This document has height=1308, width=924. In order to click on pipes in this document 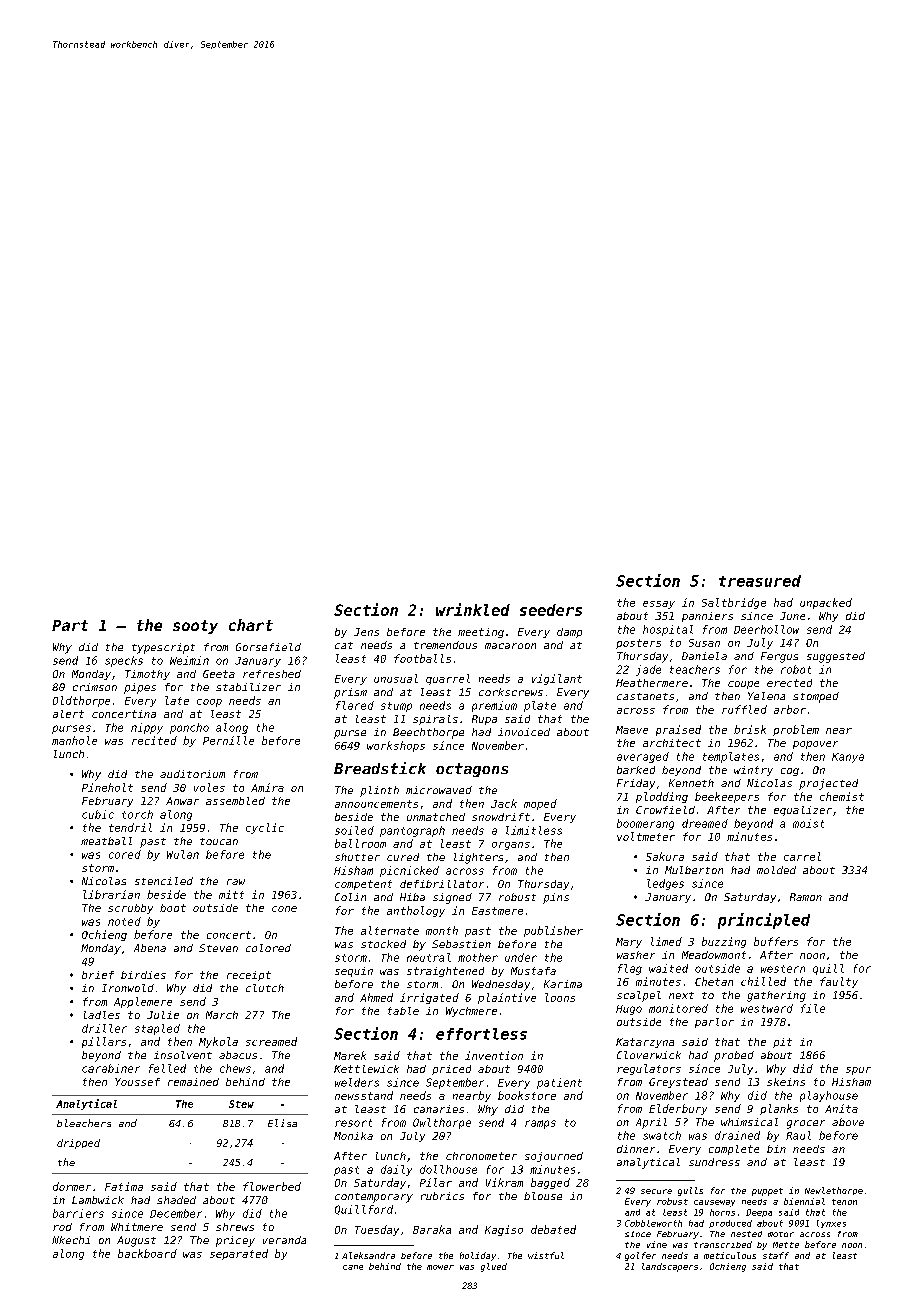, I will do `click(140, 688)`.
